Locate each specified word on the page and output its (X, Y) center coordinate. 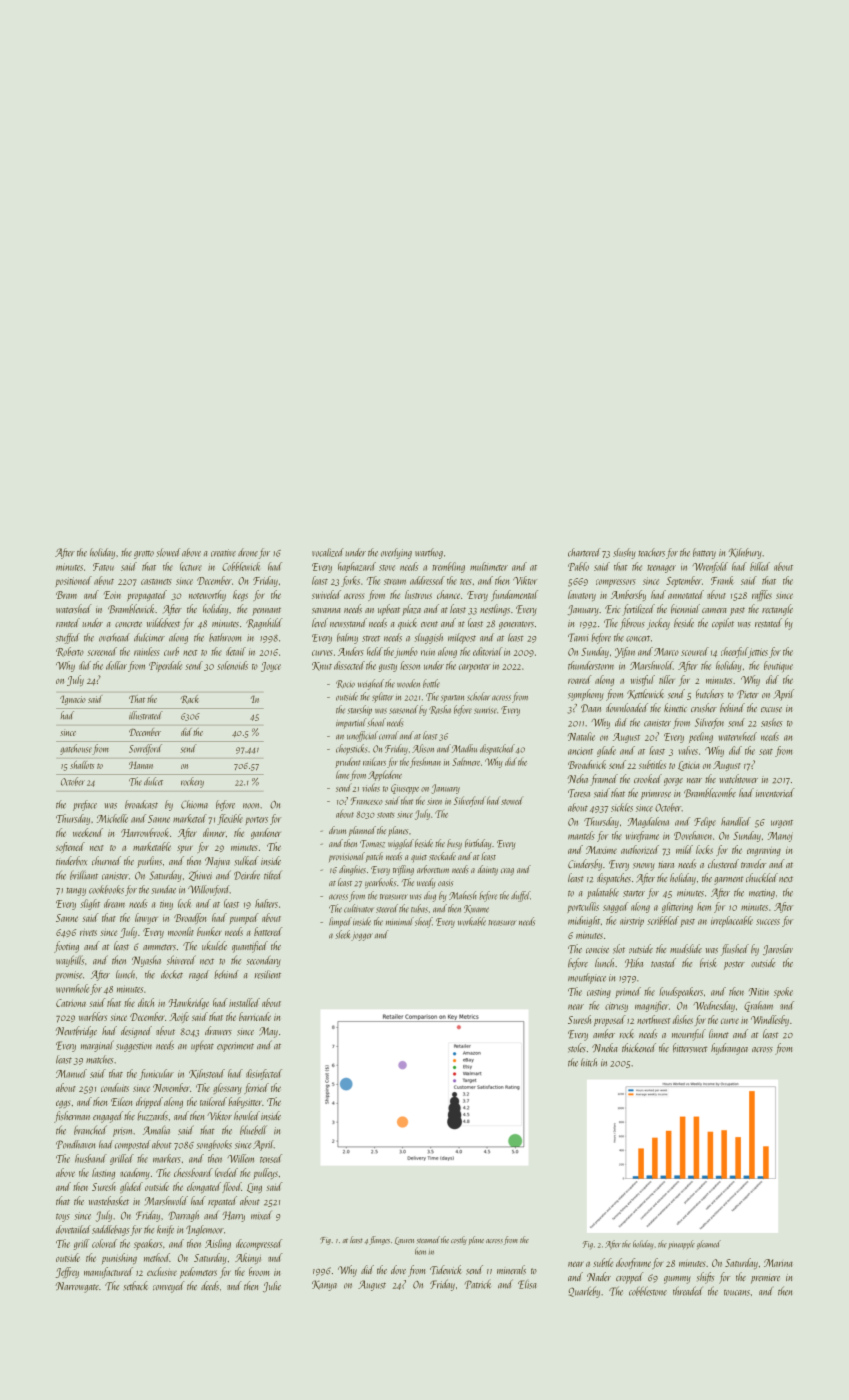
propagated (147, 595)
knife (165, 1230)
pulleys (266, 1173)
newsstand (348, 622)
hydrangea (729, 1049)
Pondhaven (75, 1144)
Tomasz (372, 844)
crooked (648, 778)
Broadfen (190, 918)
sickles (622, 807)
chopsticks (351, 749)
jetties (758, 653)
